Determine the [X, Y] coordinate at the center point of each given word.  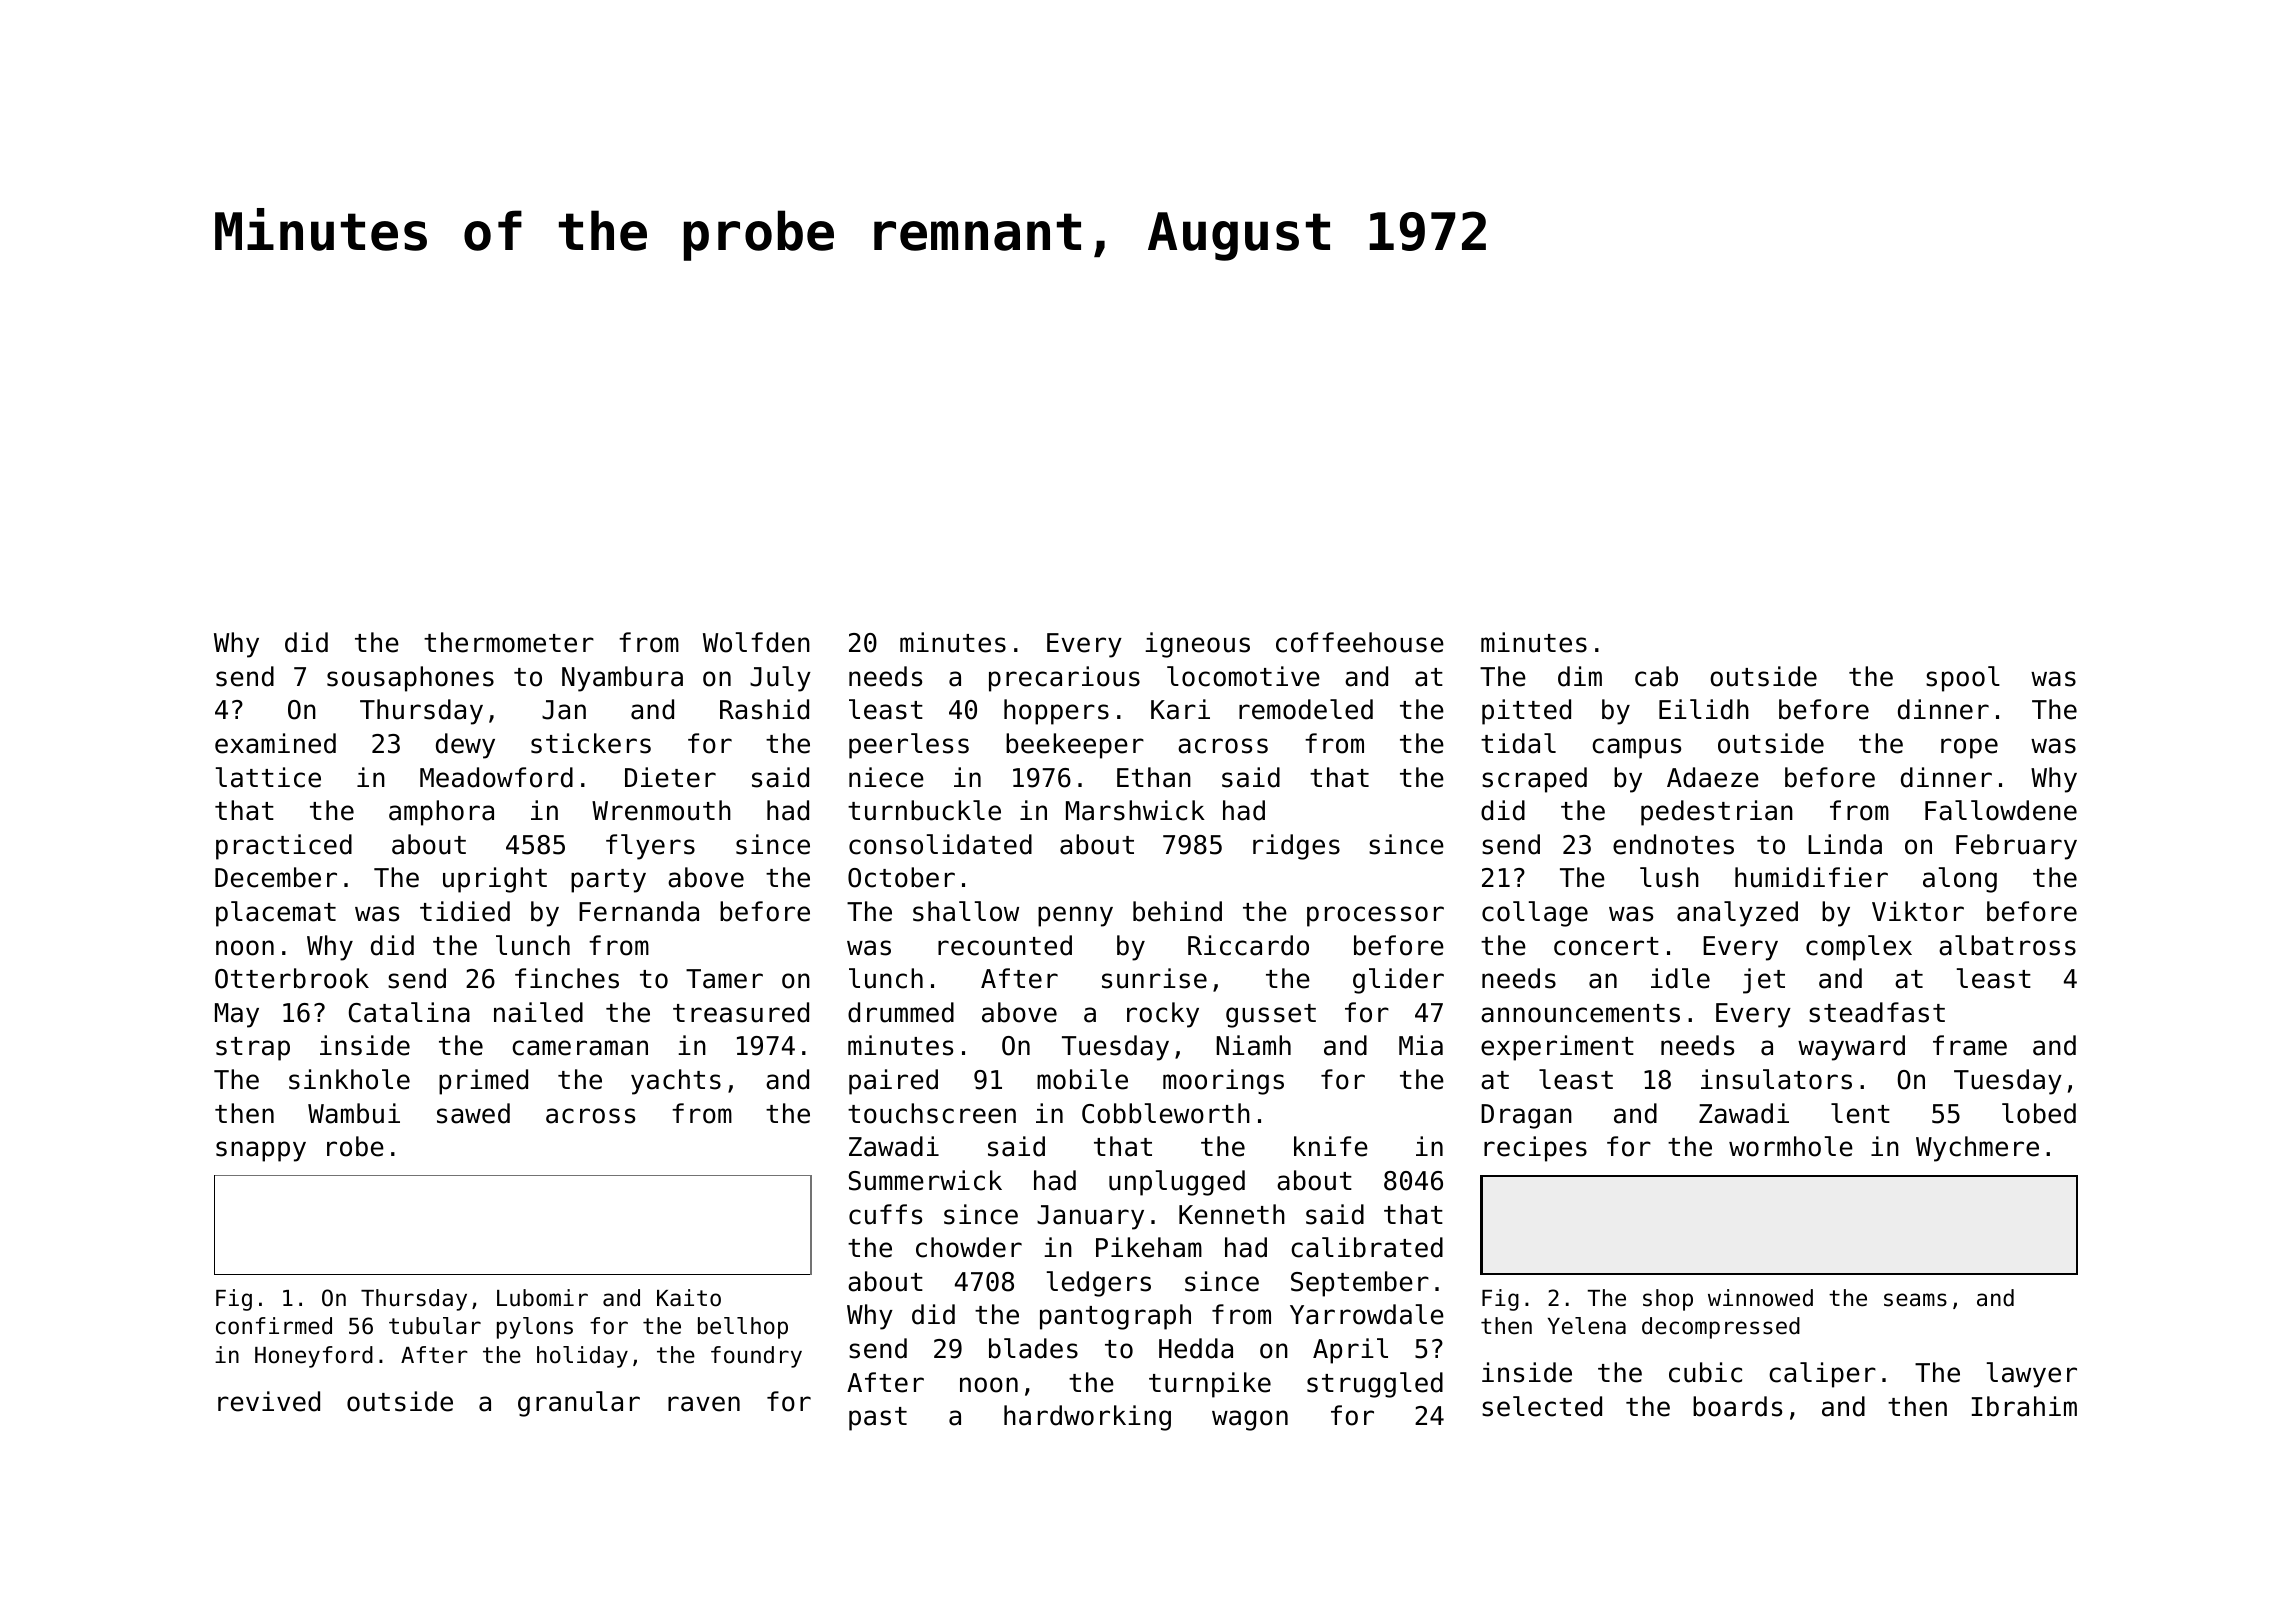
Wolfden [756, 642]
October [901, 877]
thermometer [509, 642]
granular [579, 1404]
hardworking [1087, 1418]
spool [1963, 679]
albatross [2007, 945]
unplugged [1177, 1183]
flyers [650, 847]
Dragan [1526, 1116]
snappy [261, 1151]
